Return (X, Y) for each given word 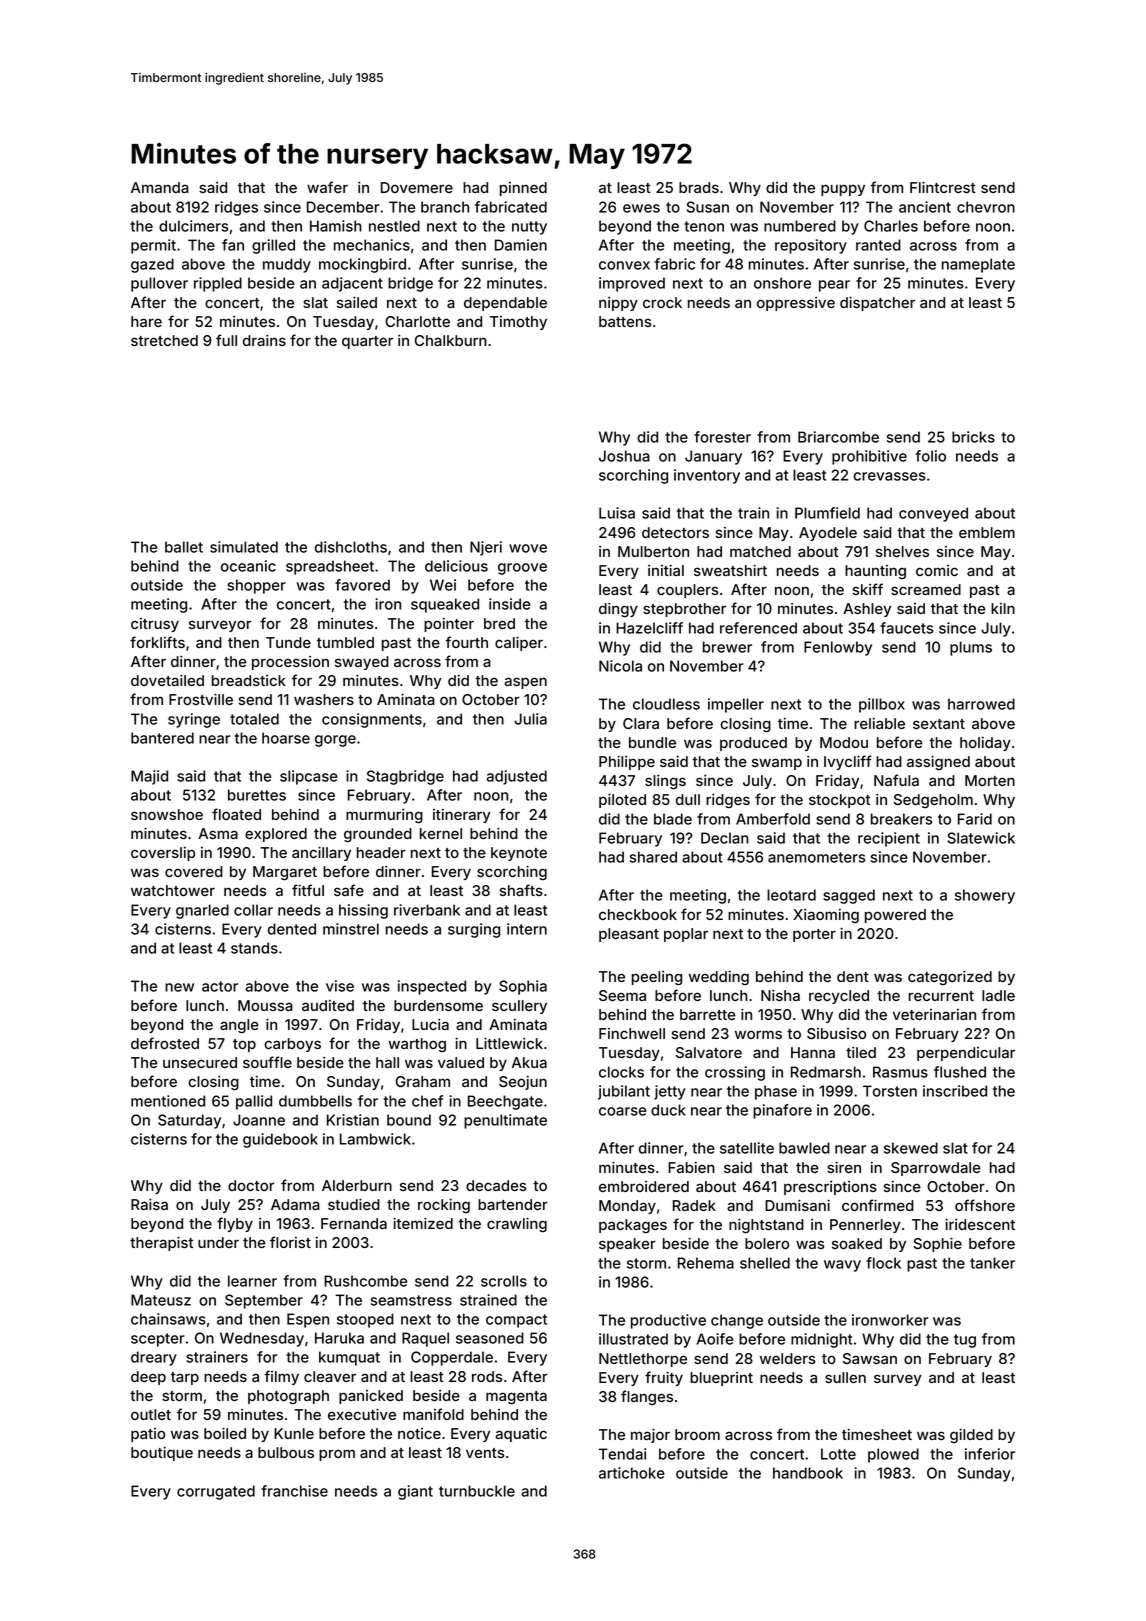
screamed (926, 589)
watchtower (173, 890)
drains (264, 340)
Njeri (486, 548)
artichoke (632, 1473)
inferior (990, 1454)
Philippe (627, 763)
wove (528, 548)
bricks (973, 437)
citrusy (155, 625)
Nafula (896, 780)
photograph (288, 1397)
